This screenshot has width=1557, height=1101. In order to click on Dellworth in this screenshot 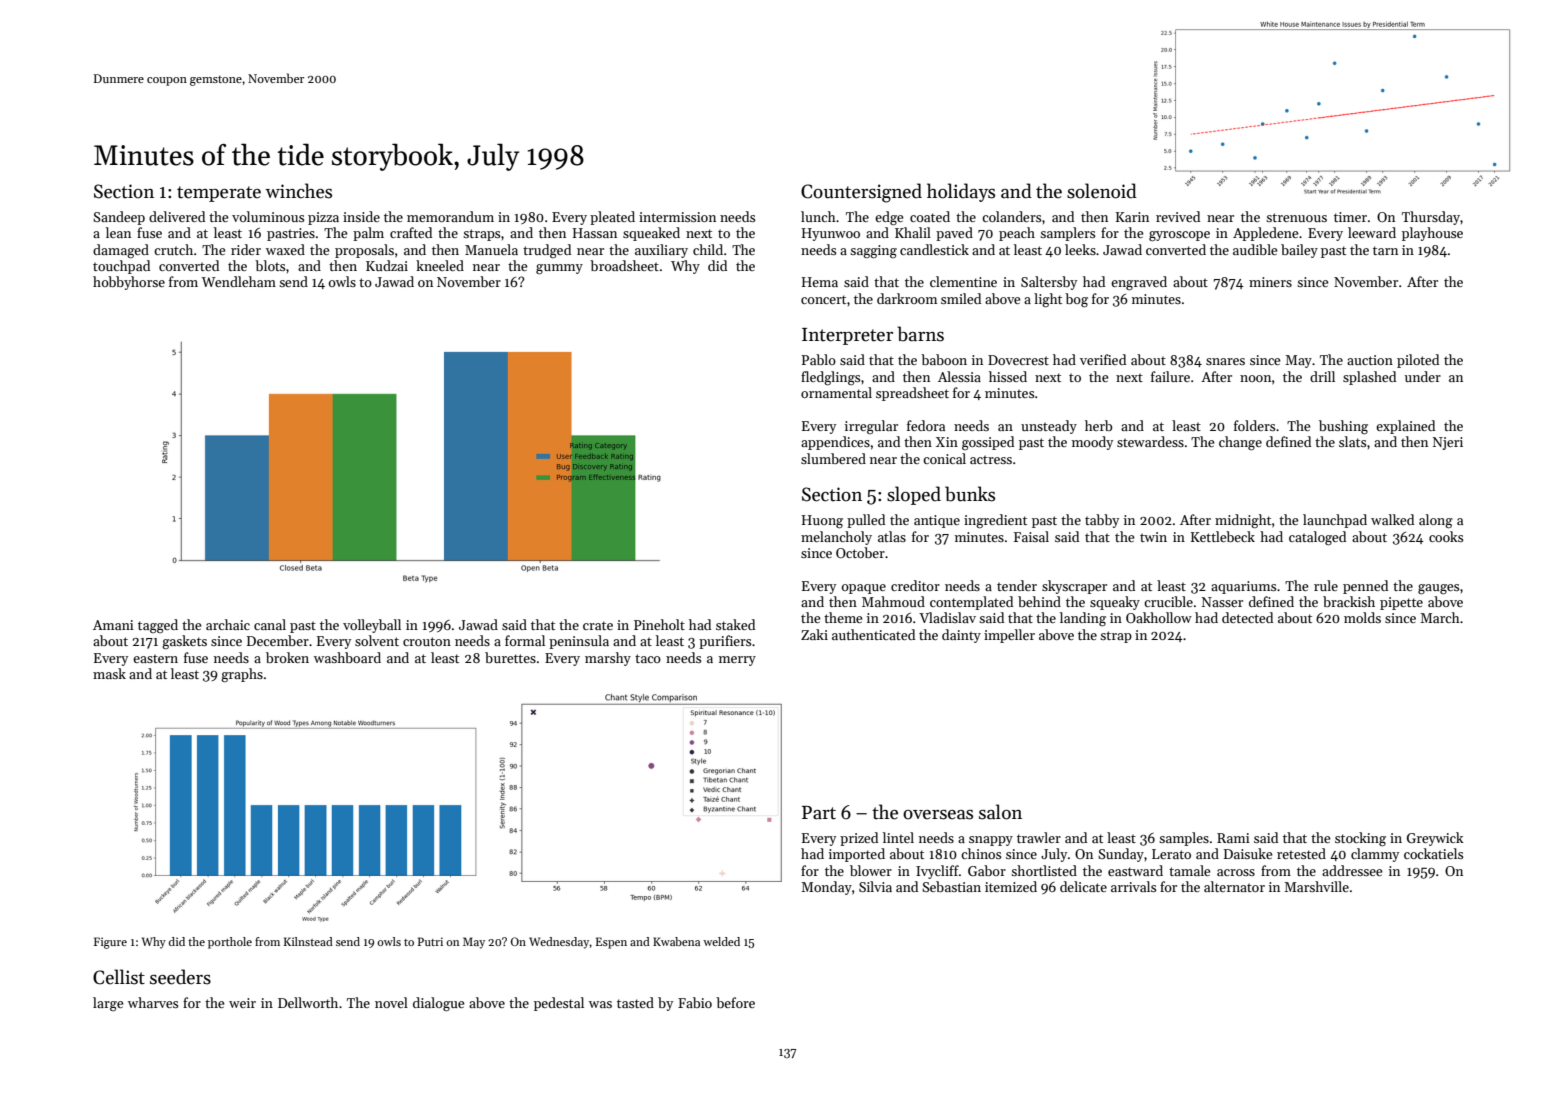, I will do `click(308, 1002)`.
